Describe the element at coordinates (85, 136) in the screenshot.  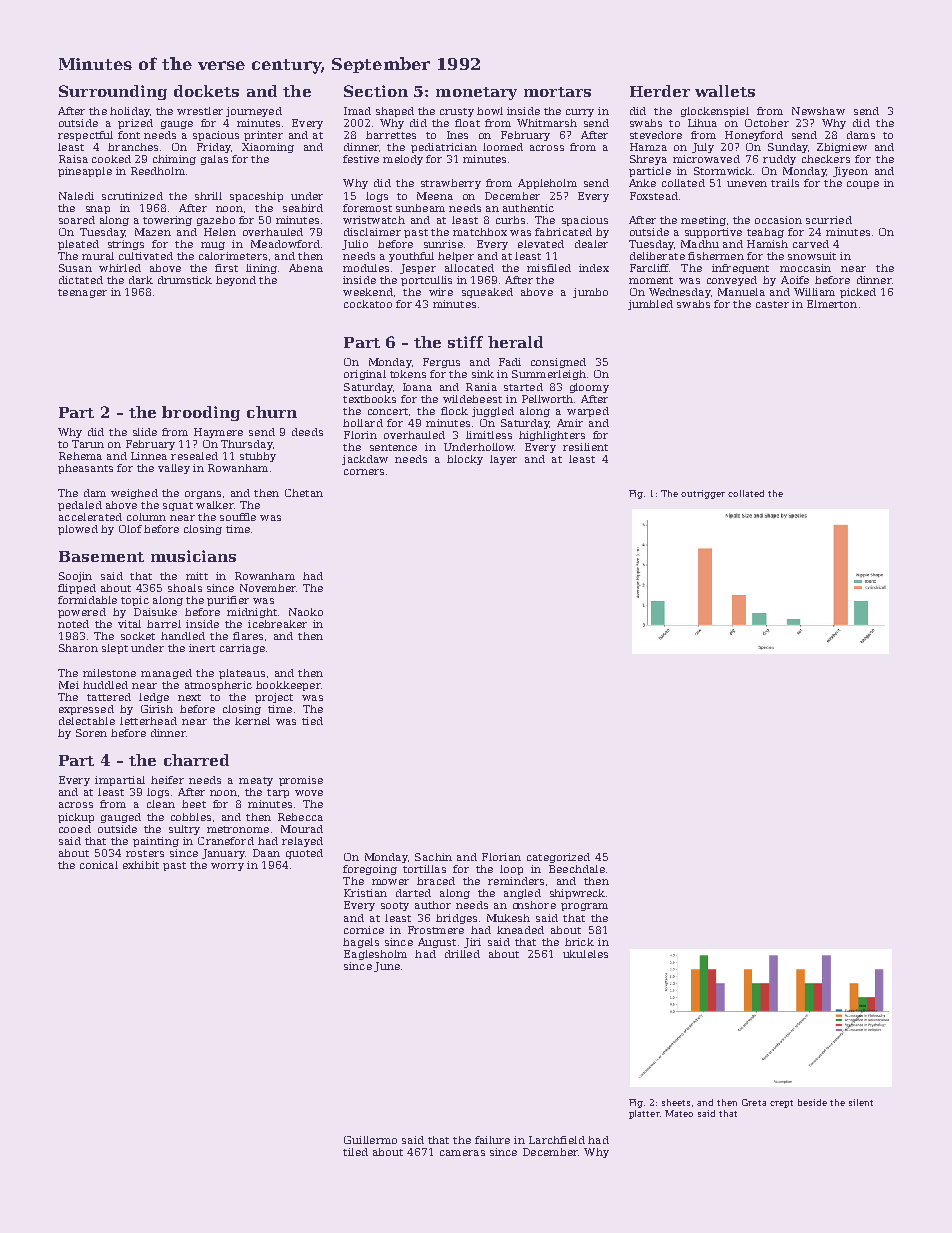
I see `respectful` at that location.
